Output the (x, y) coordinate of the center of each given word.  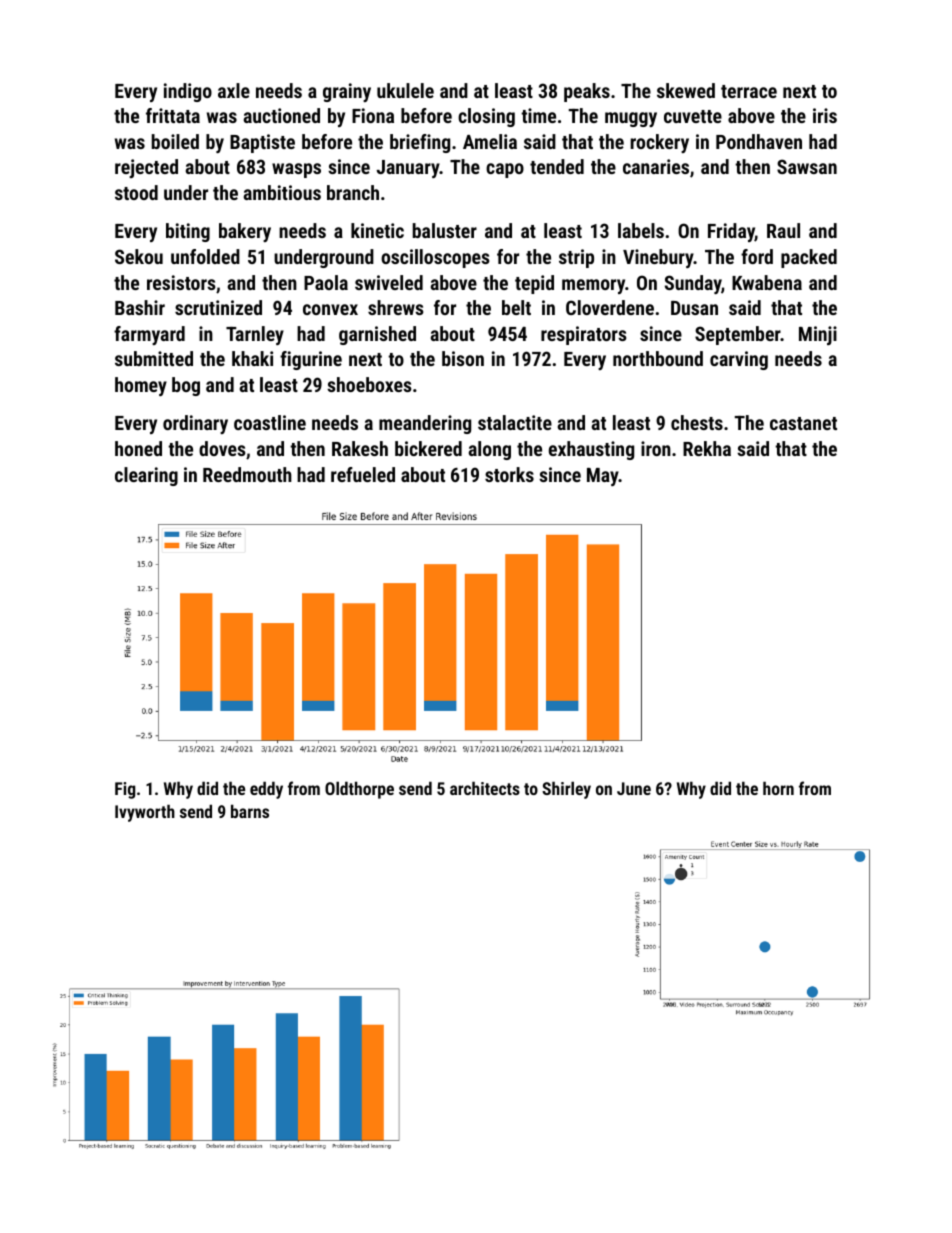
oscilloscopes (435, 258)
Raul (783, 230)
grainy (347, 92)
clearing (146, 476)
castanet (803, 423)
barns (250, 811)
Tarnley (255, 335)
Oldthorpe (359, 790)
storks (509, 474)
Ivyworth (145, 813)
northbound (658, 358)
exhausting (591, 450)
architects (485, 788)
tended (557, 166)
